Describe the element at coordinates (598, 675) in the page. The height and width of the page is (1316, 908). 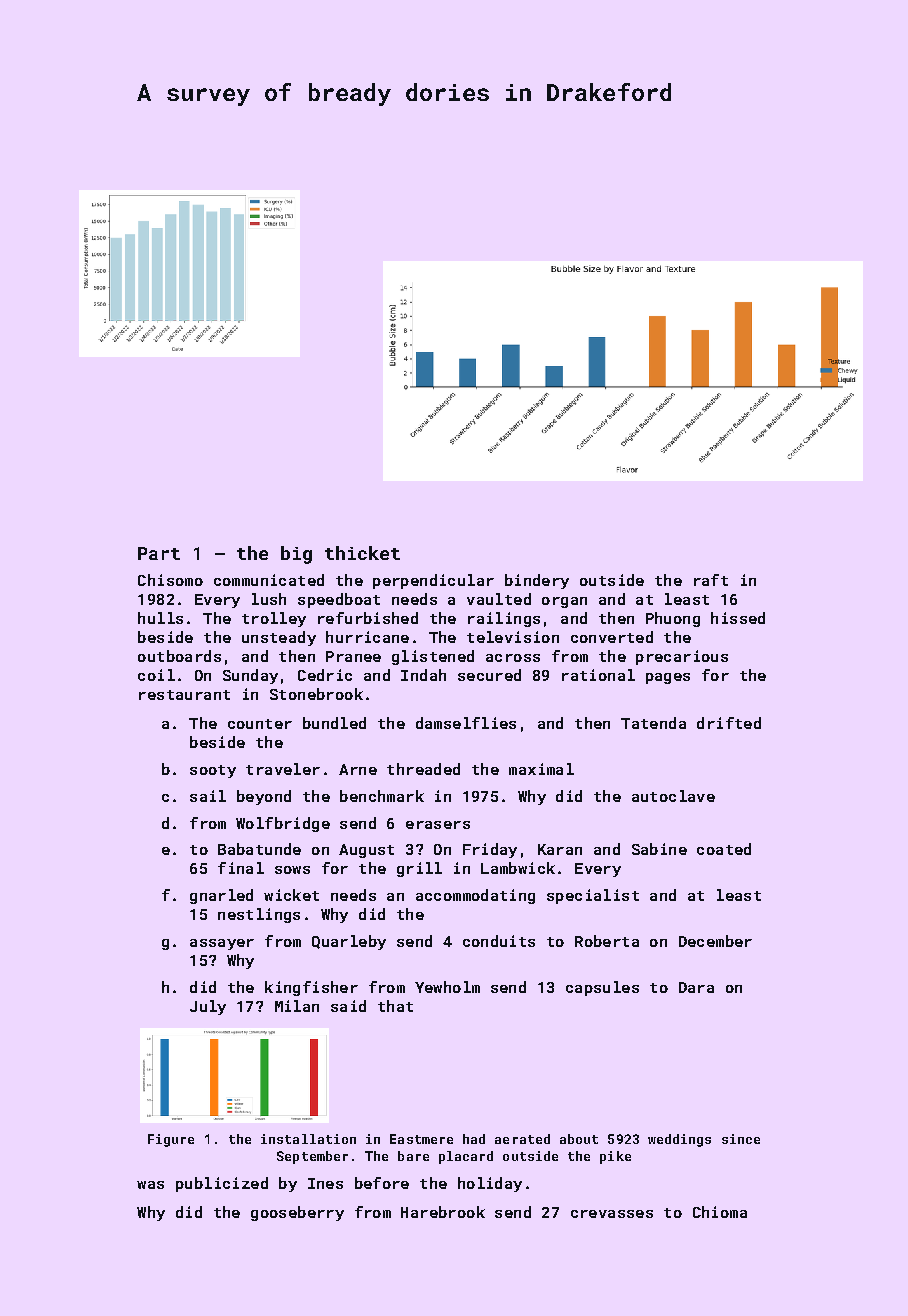
I see `rational` at that location.
